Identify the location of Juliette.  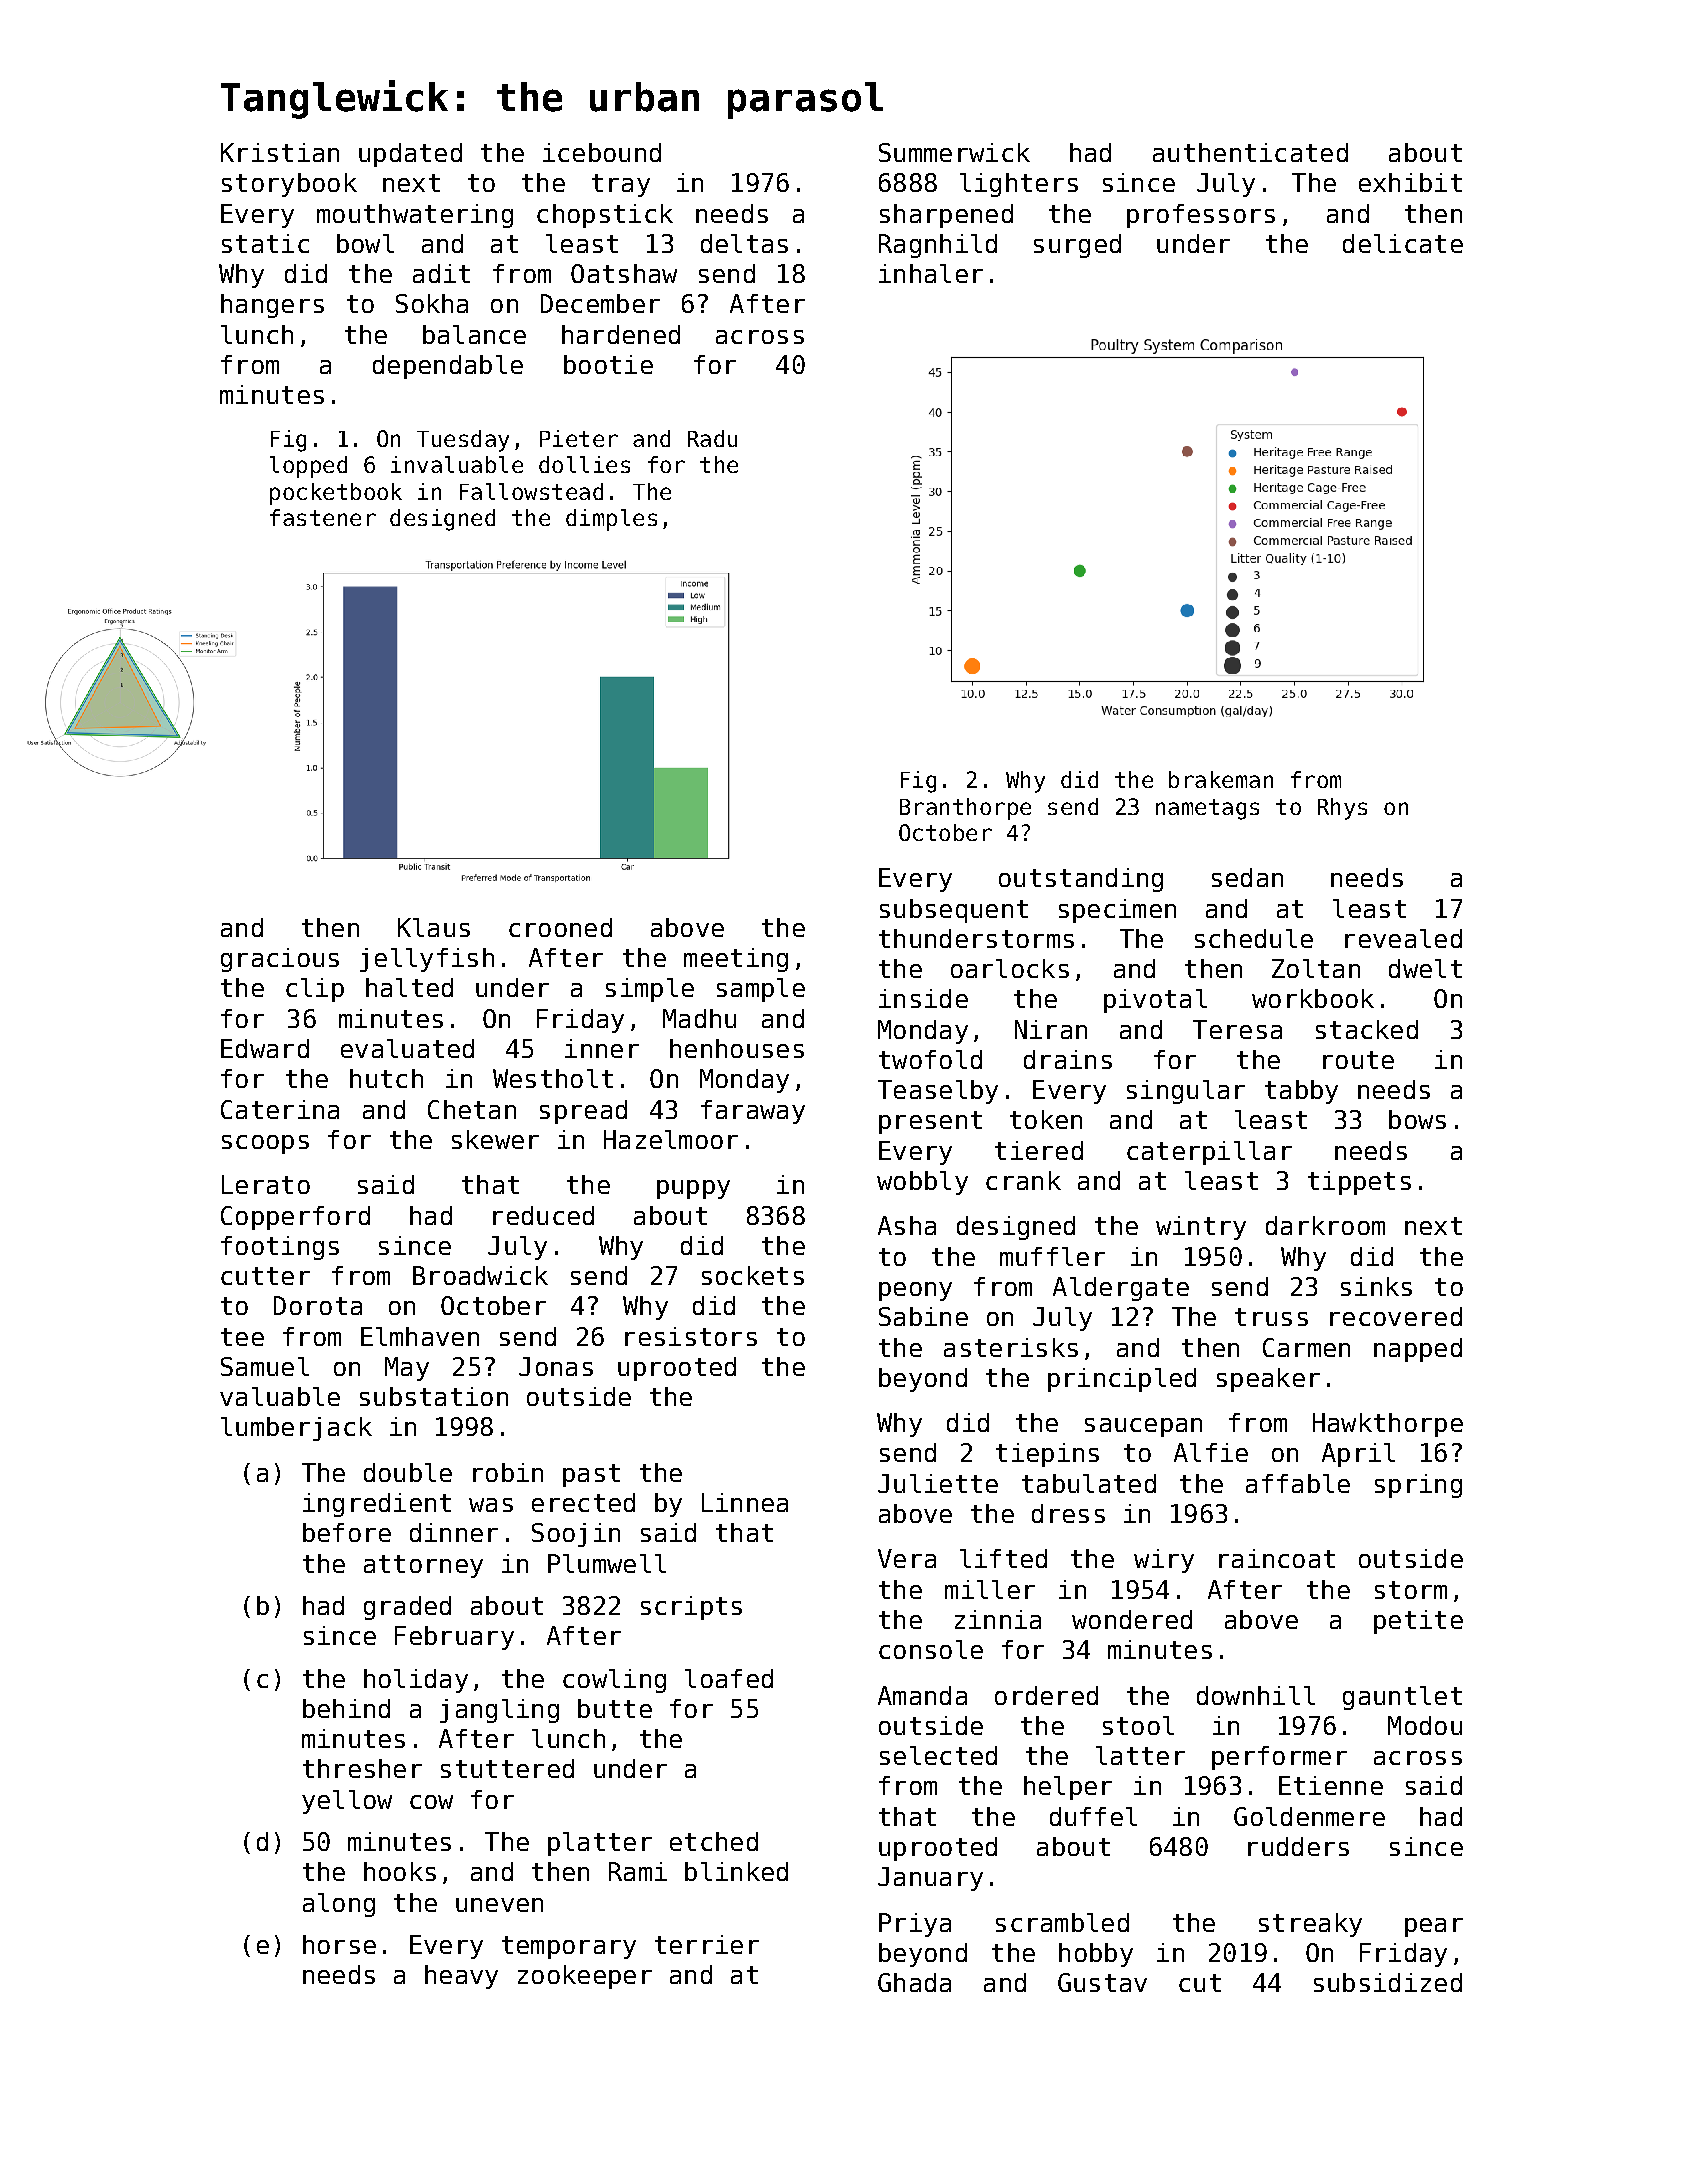
(938, 1483).
